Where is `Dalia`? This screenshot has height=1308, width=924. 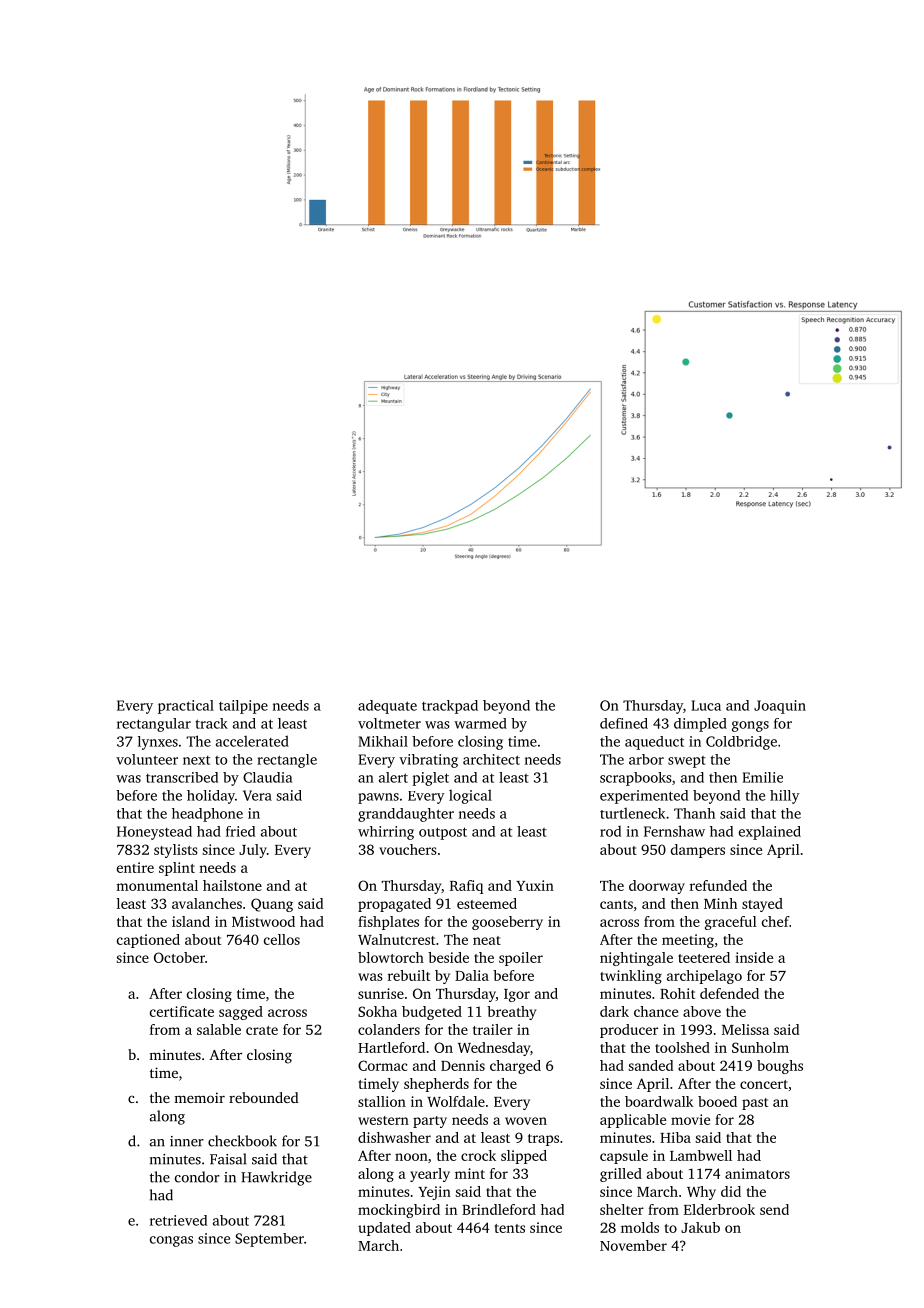
Dalia is located at coordinates (472, 975).
